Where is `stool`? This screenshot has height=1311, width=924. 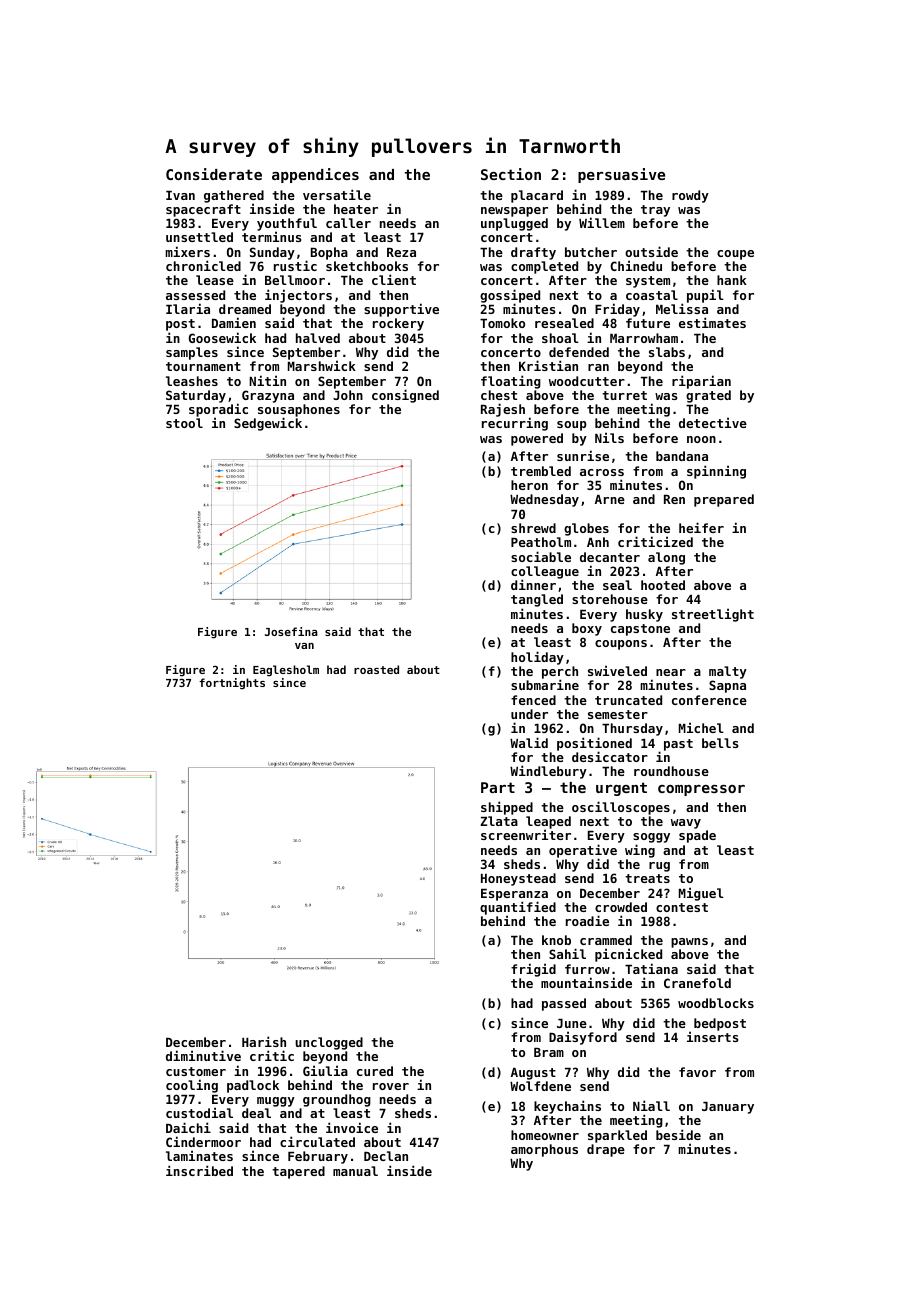
stool is located at coordinates (184, 423).
